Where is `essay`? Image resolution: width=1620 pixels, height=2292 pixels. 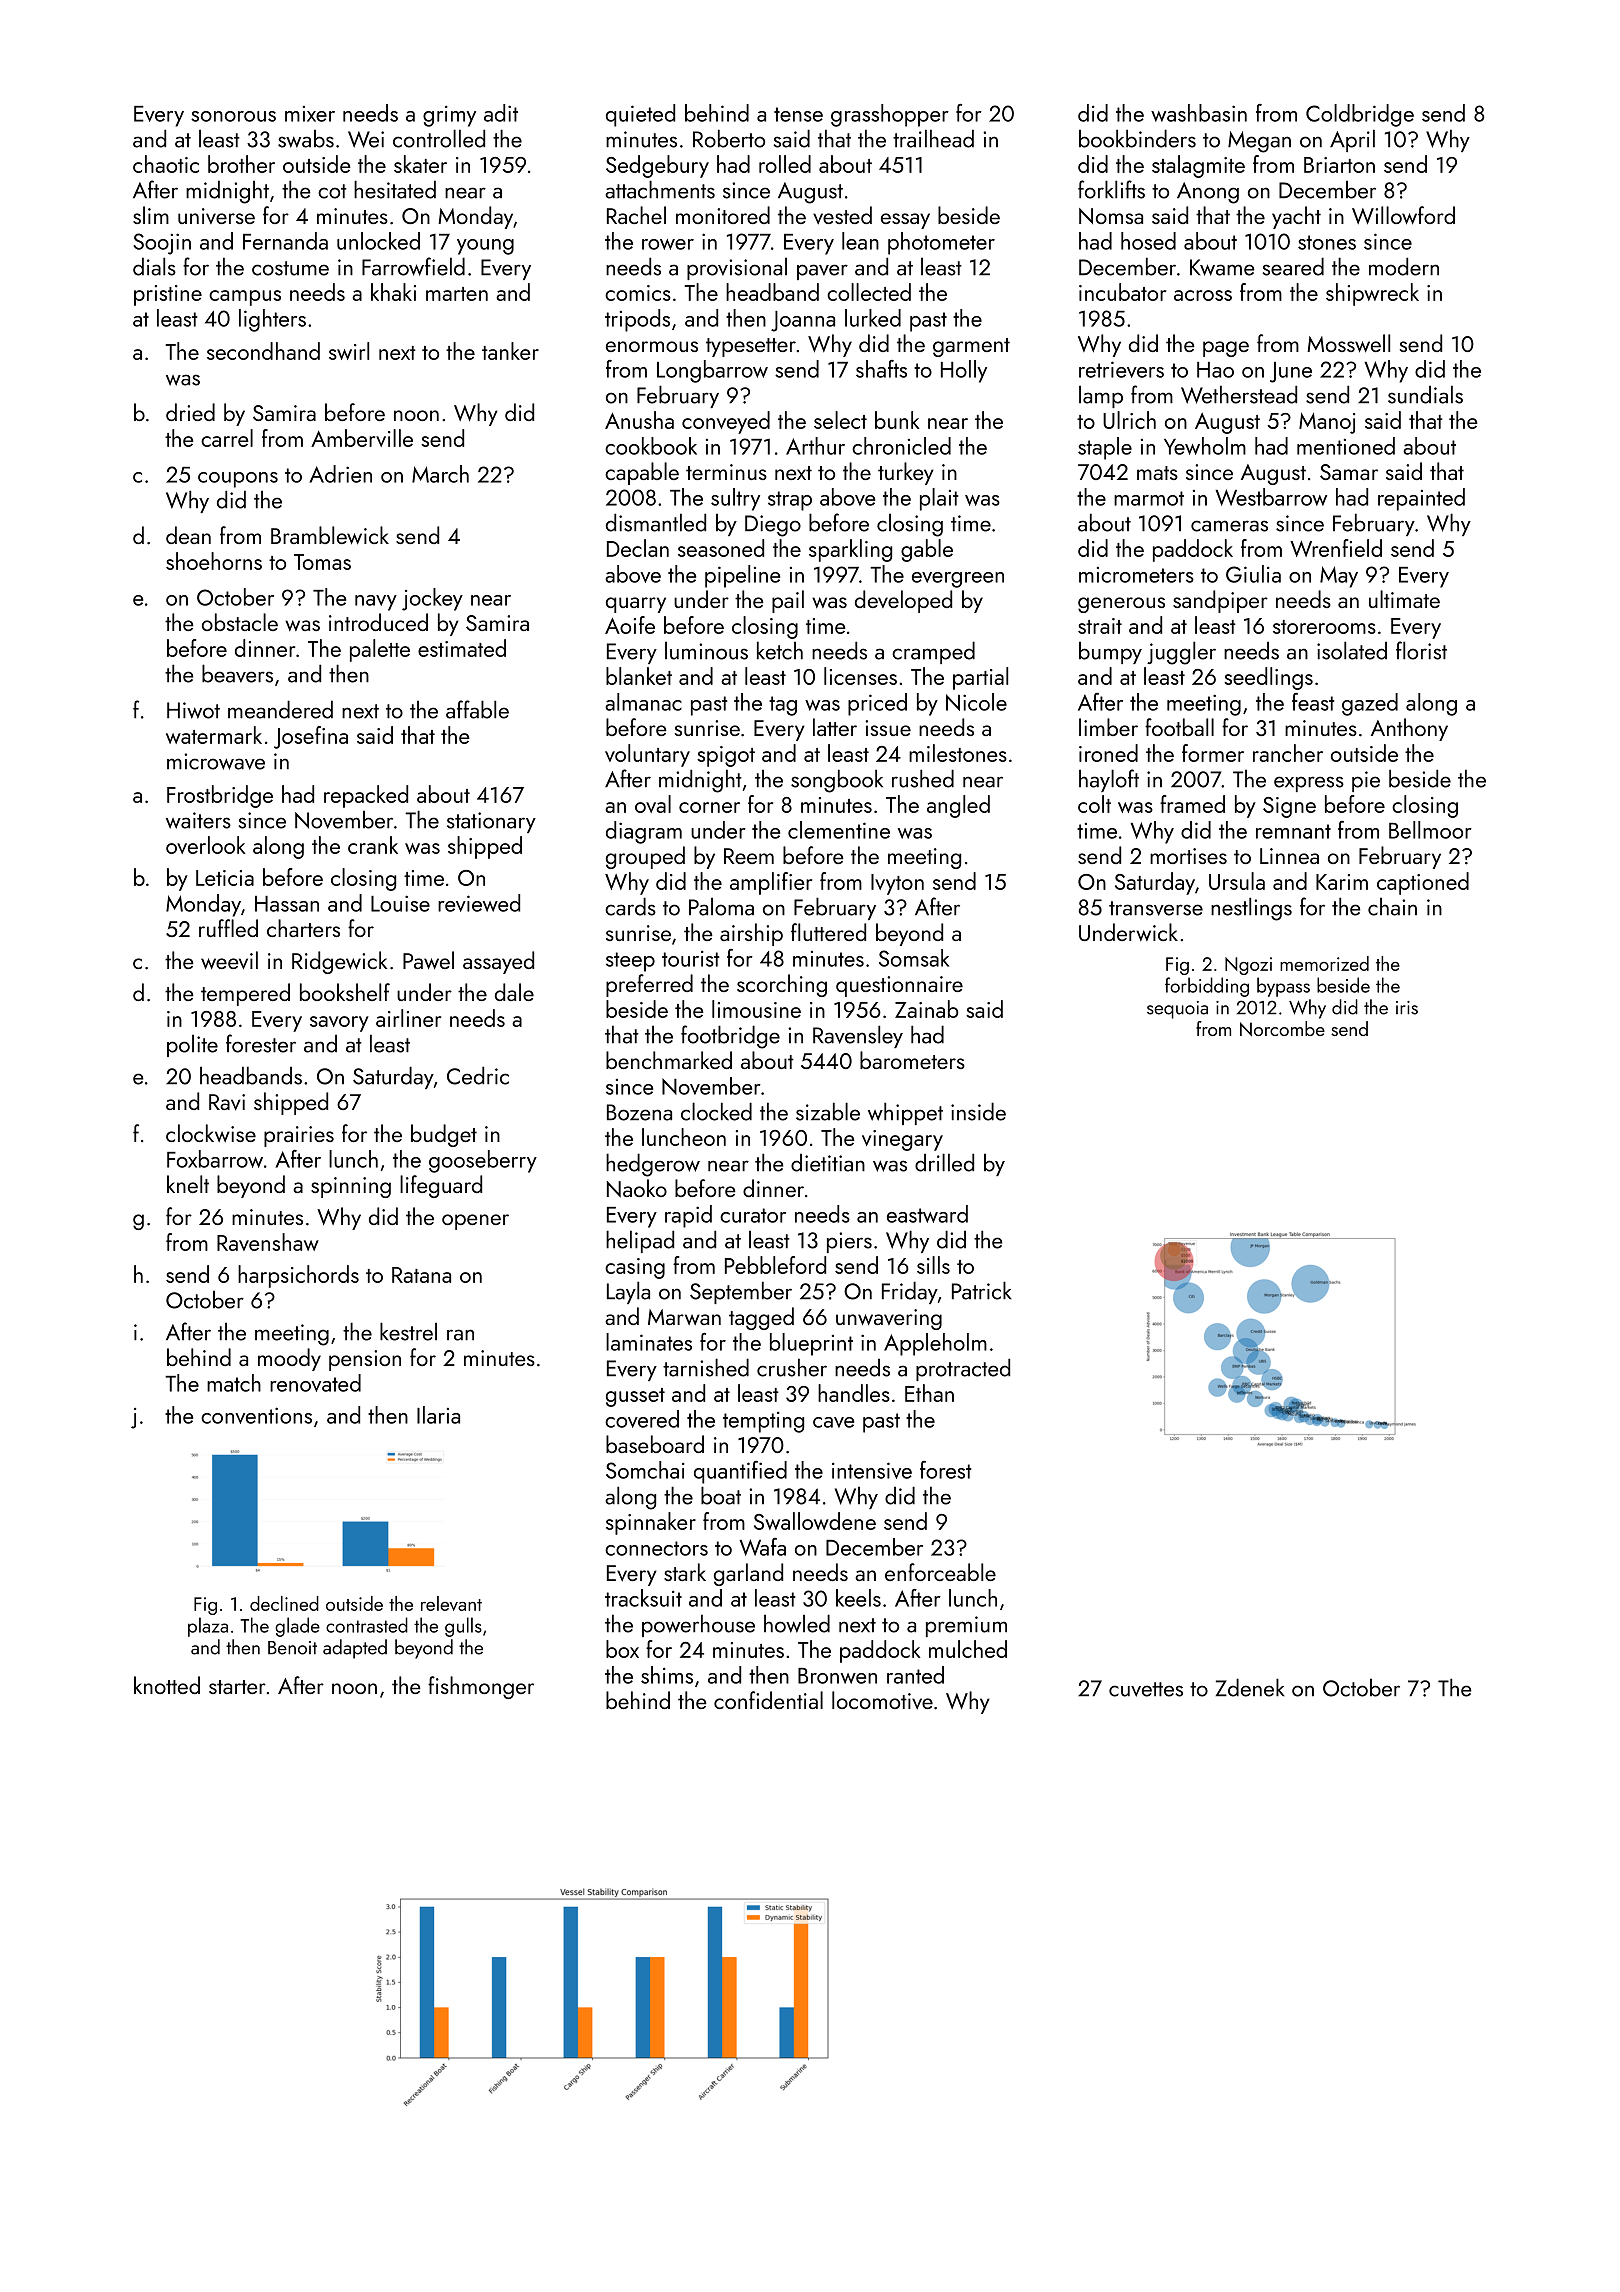 essay is located at coordinates (905, 221).
